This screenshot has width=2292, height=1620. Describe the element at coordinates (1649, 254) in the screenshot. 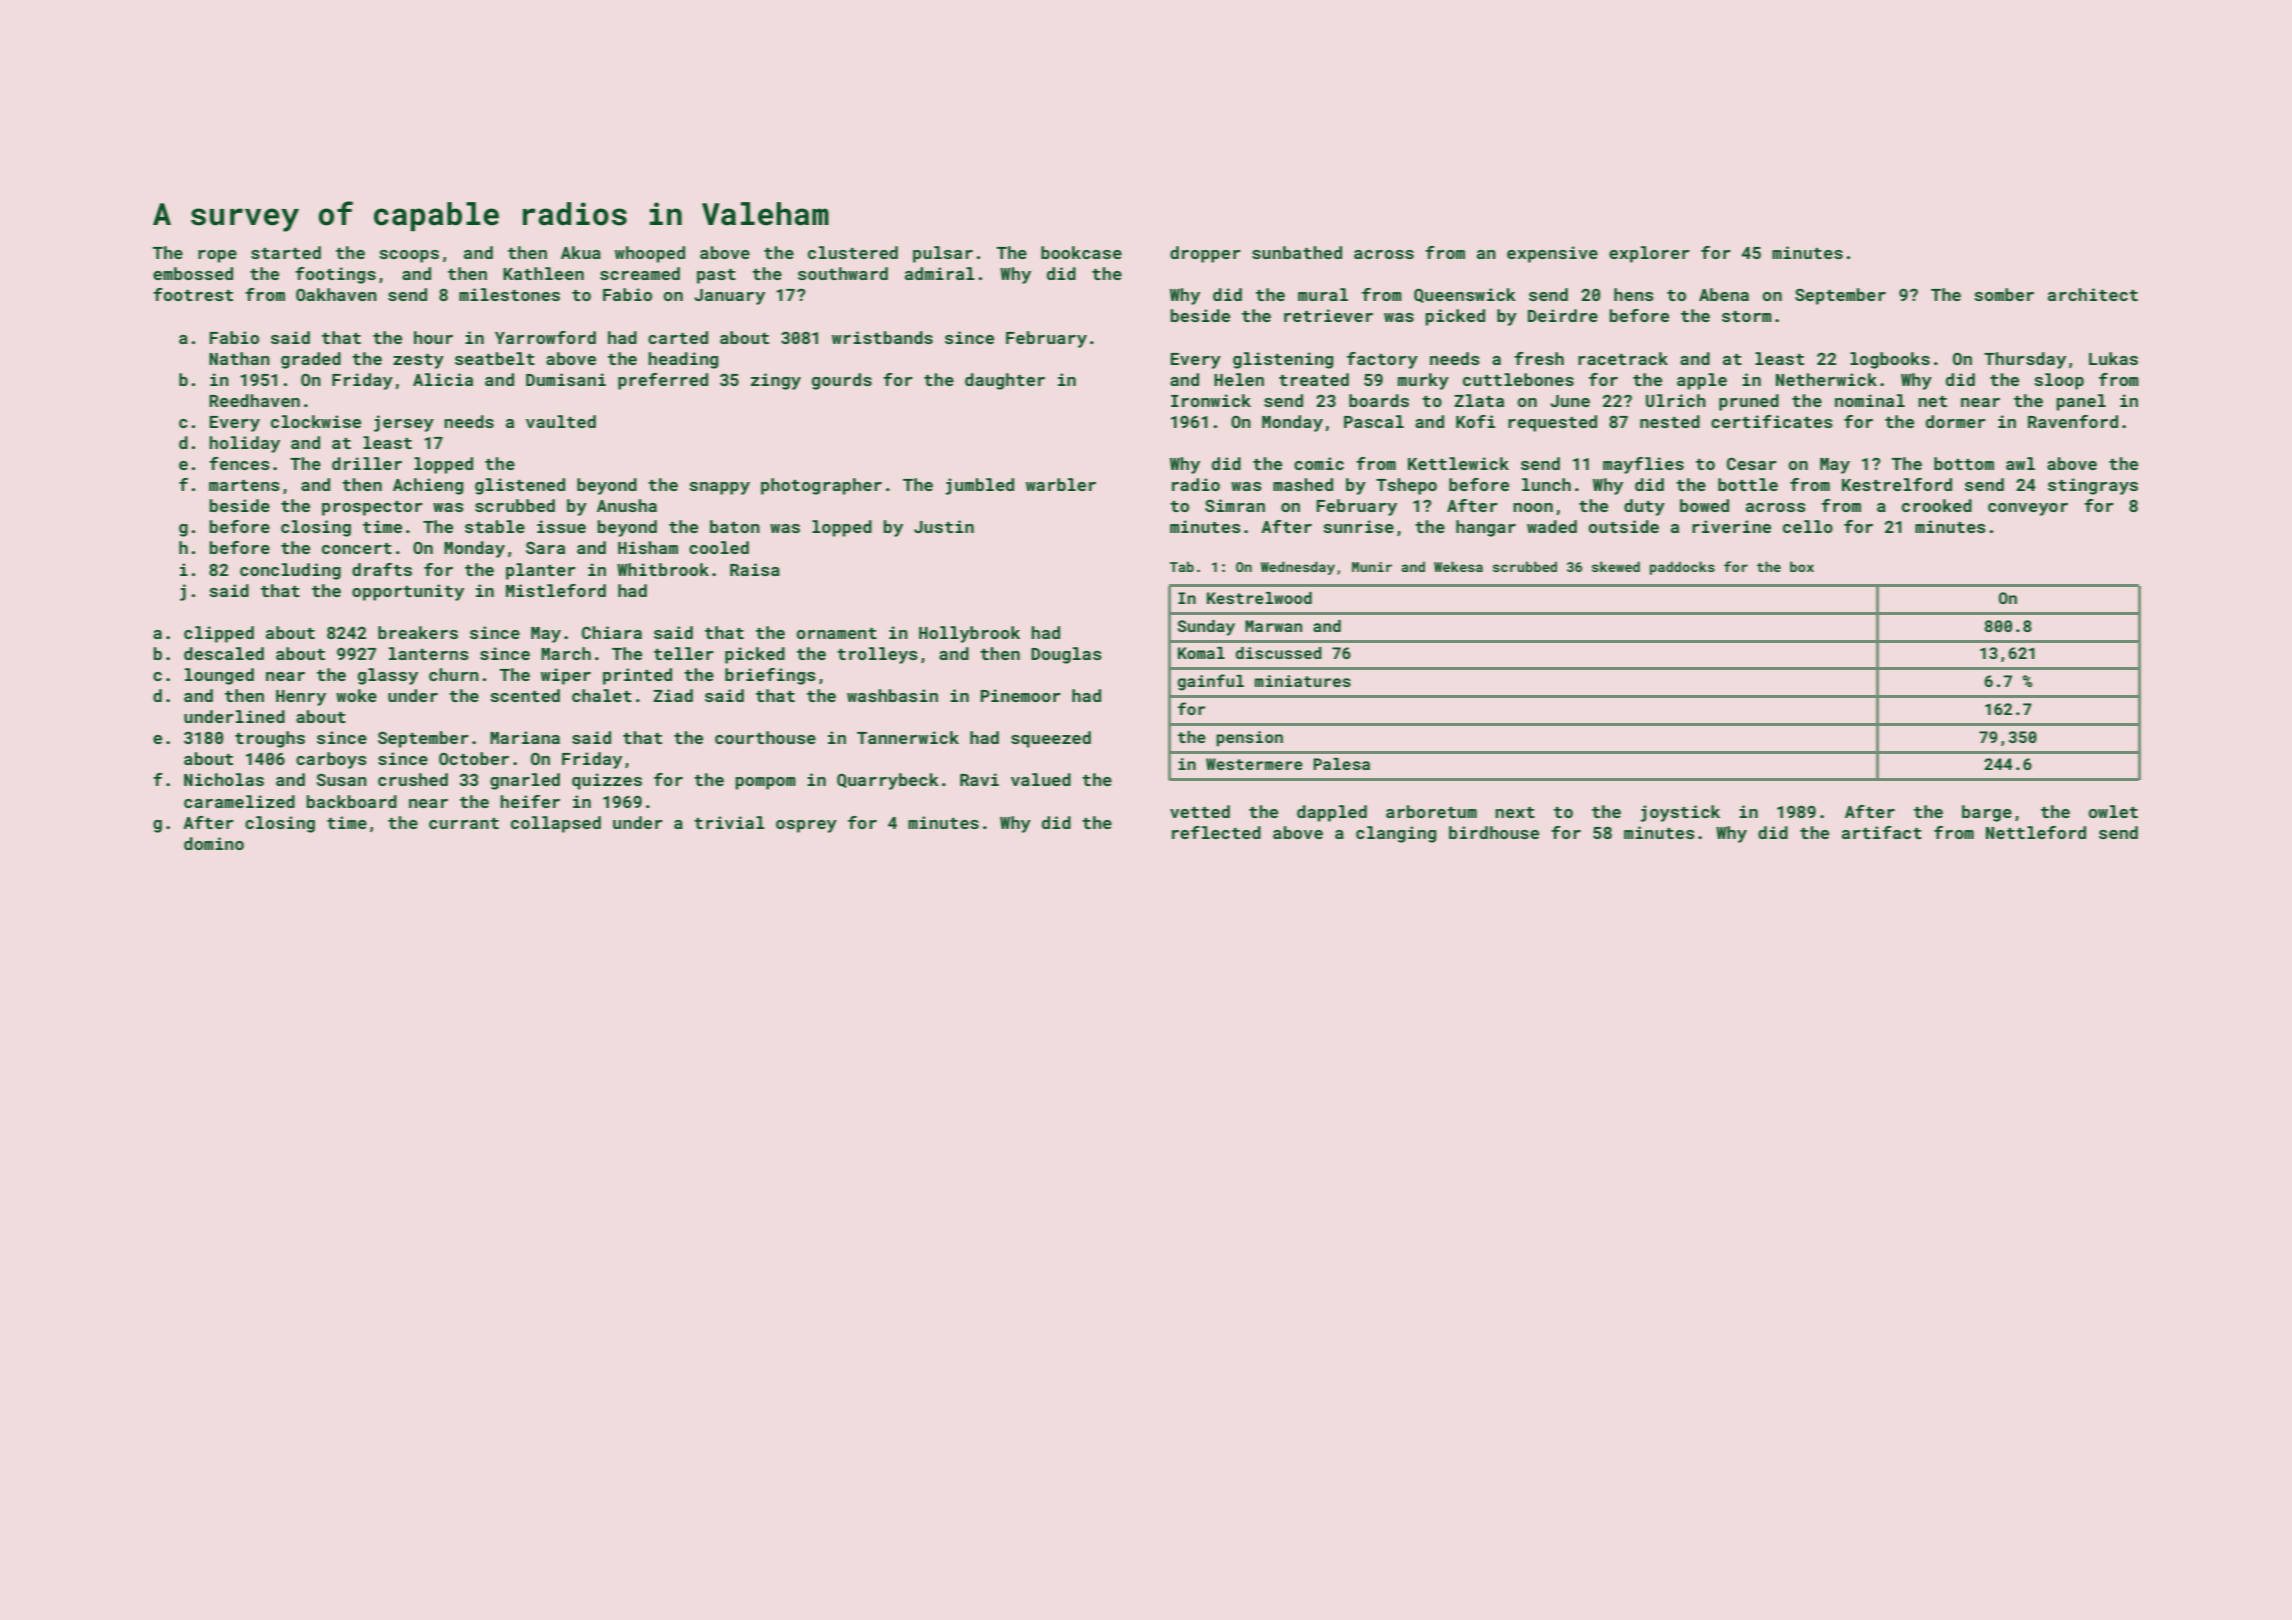

I see `explorer` at that location.
